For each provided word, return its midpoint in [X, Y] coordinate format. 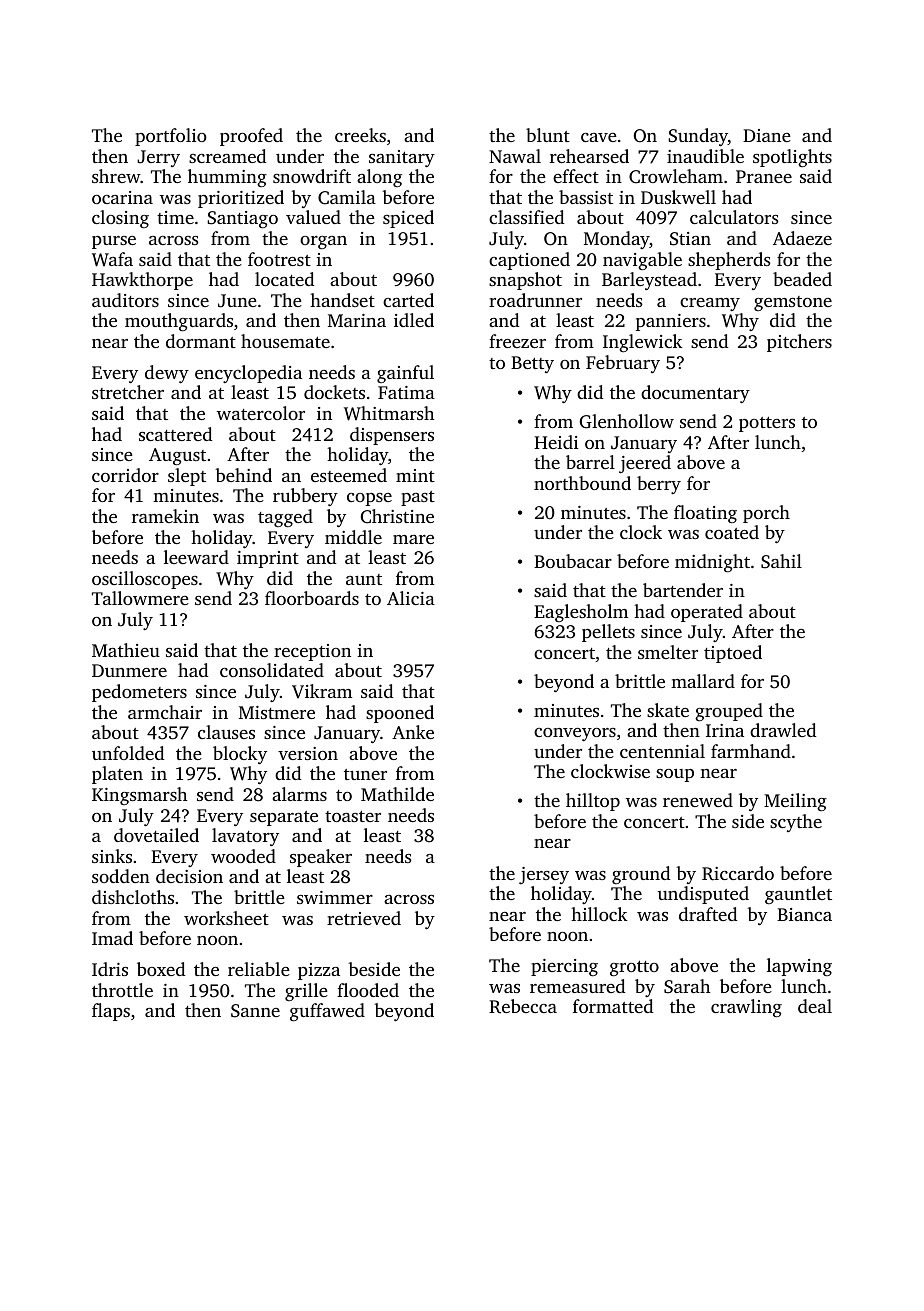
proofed [251, 137]
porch [766, 514]
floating [705, 514]
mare [413, 539]
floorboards [312, 598]
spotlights [792, 158]
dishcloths [133, 897]
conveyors [575, 734]
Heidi [556, 442]
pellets [608, 633]
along [379, 178]
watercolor [261, 413]
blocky [240, 755]
